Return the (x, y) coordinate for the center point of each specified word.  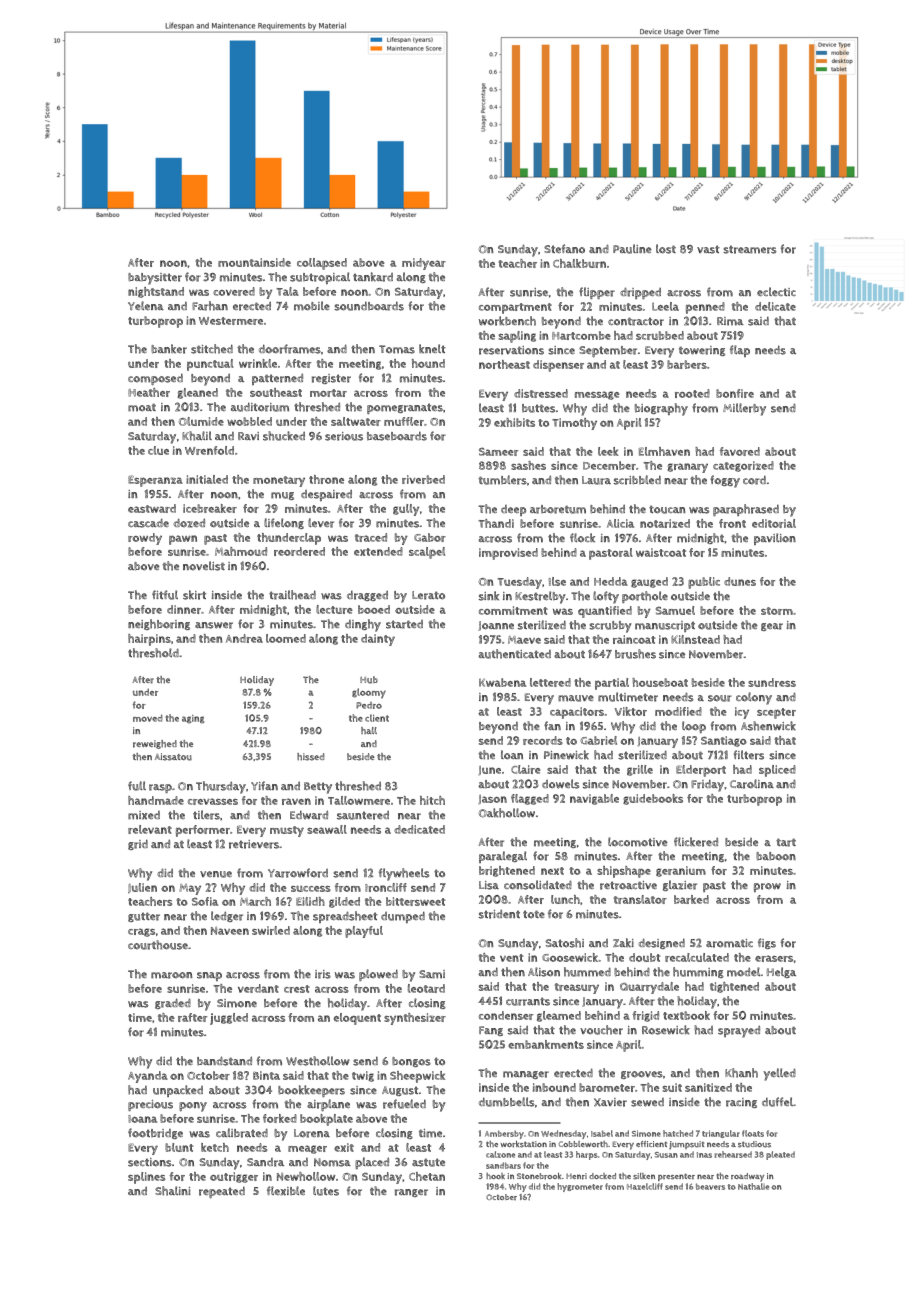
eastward (152, 508)
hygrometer (580, 1187)
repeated (222, 1192)
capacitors (577, 713)
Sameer (498, 452)
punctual (210, 365)
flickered (696, 842)
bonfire (735, 393)
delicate (775, 306)
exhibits (514, 422)
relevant (150, 829)
